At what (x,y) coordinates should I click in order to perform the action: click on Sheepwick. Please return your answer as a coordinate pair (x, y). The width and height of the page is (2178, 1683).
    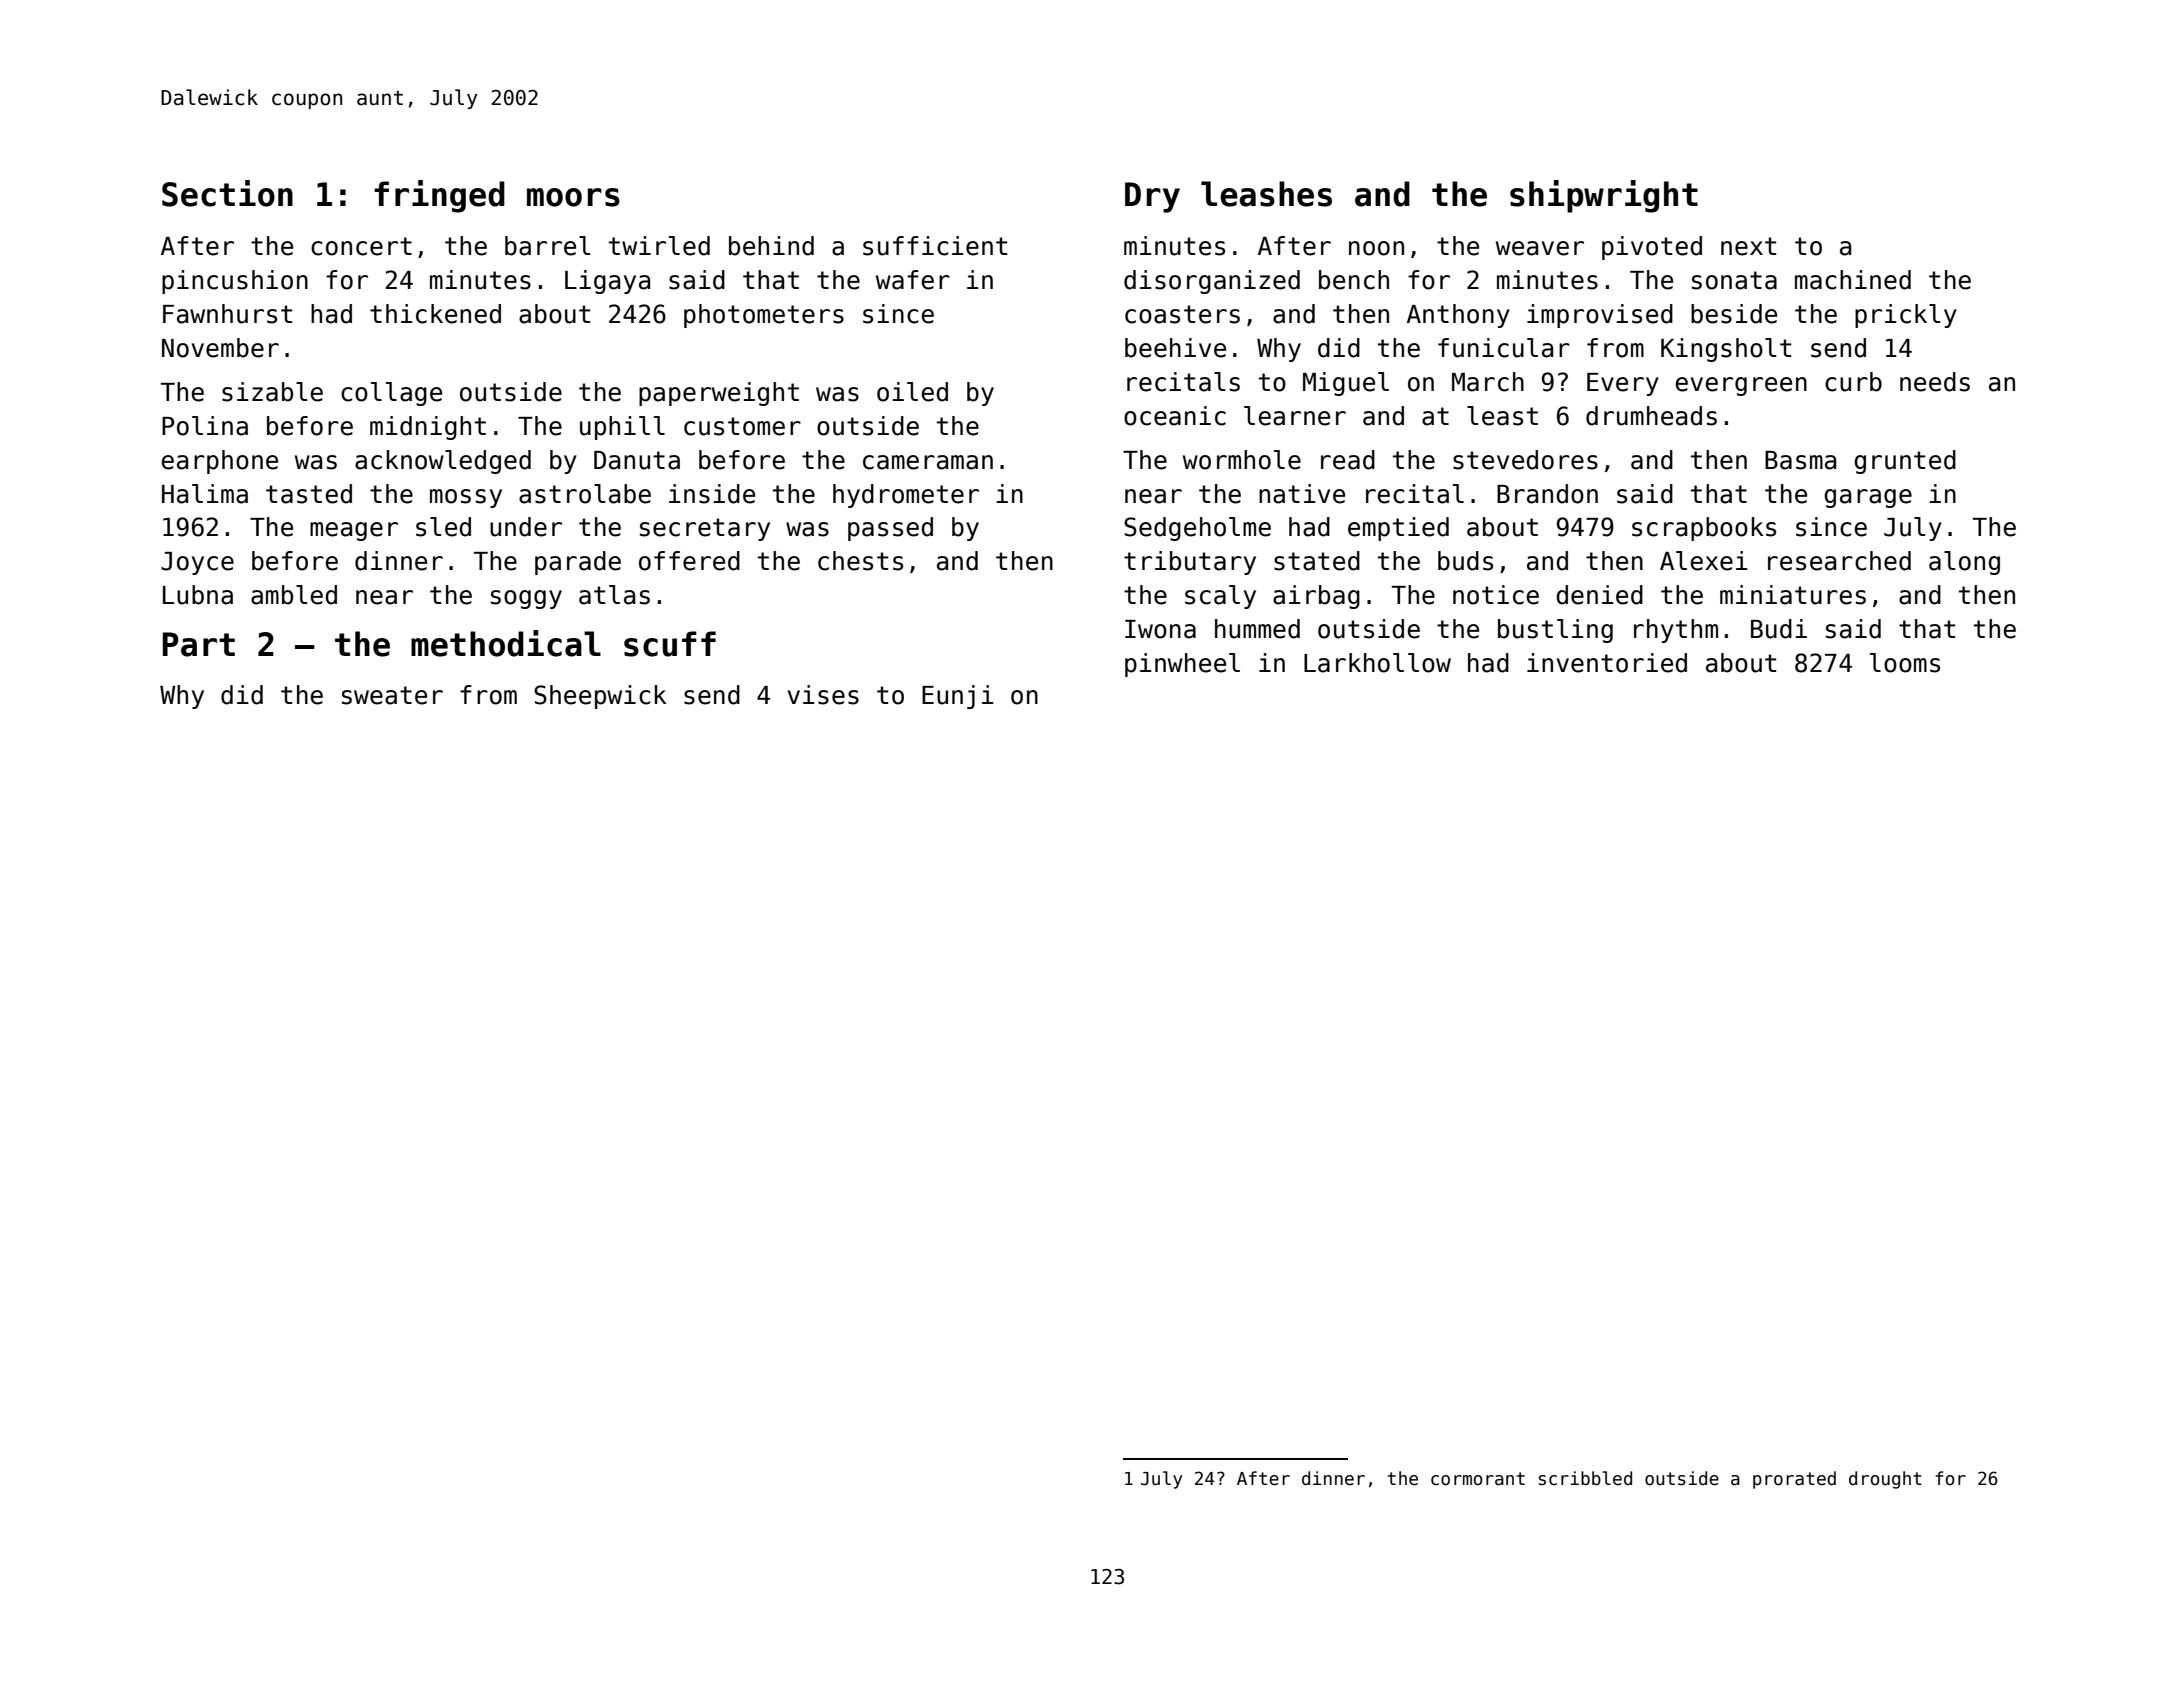
    Looking at the image, I should click on (600, 697).
